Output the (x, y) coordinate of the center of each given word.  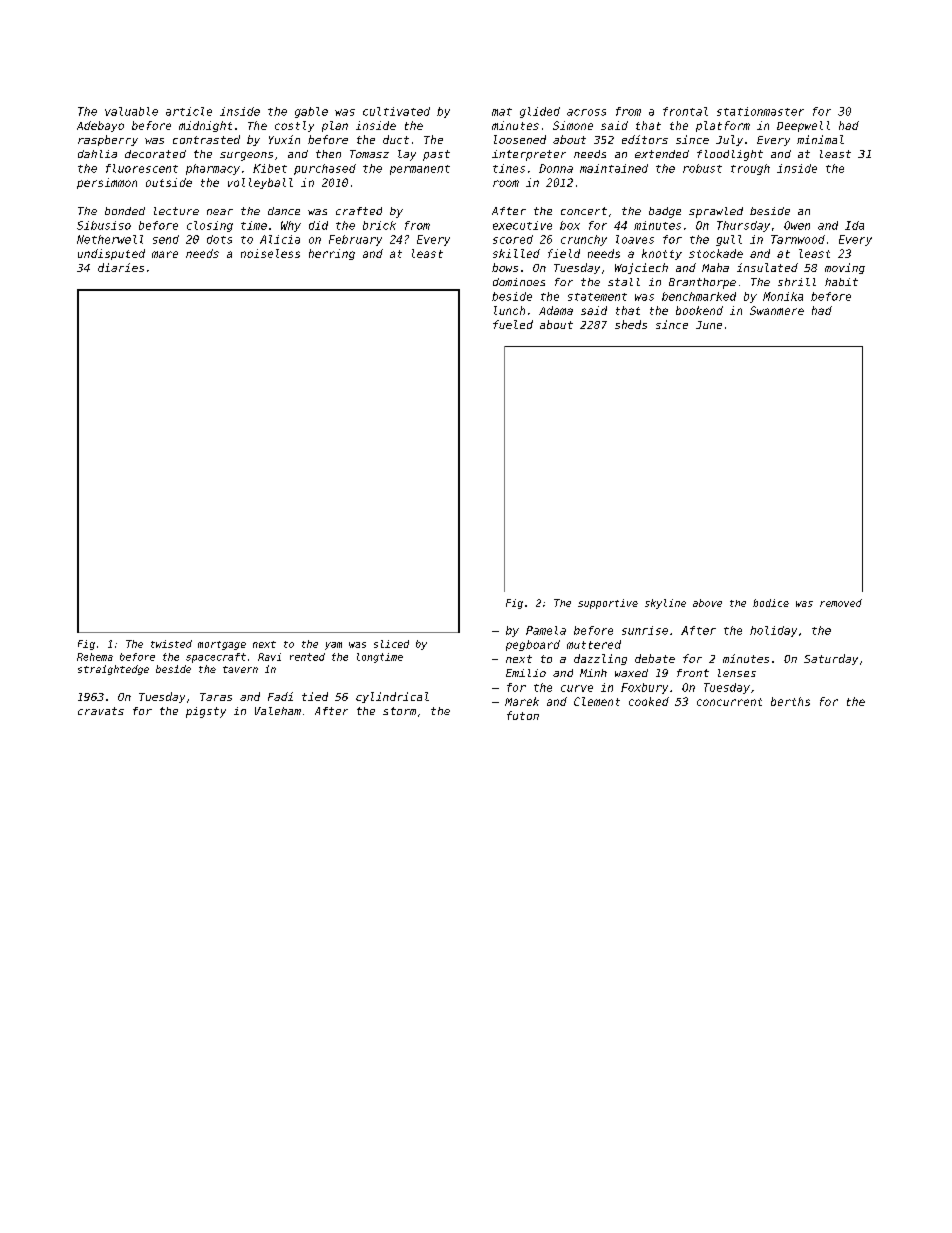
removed (841, 603)
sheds (631, 324)
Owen (797, 225)
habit (841, 282)
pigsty (206, 712)
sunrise (645, 630)
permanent (420, 170)
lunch (509, 310)
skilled (516, 253)
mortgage (222, 645)
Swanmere (777, 310)
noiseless (270, 253)
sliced (391, 644)
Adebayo (100, 126)
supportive (608, 604)
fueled (513, 324)
